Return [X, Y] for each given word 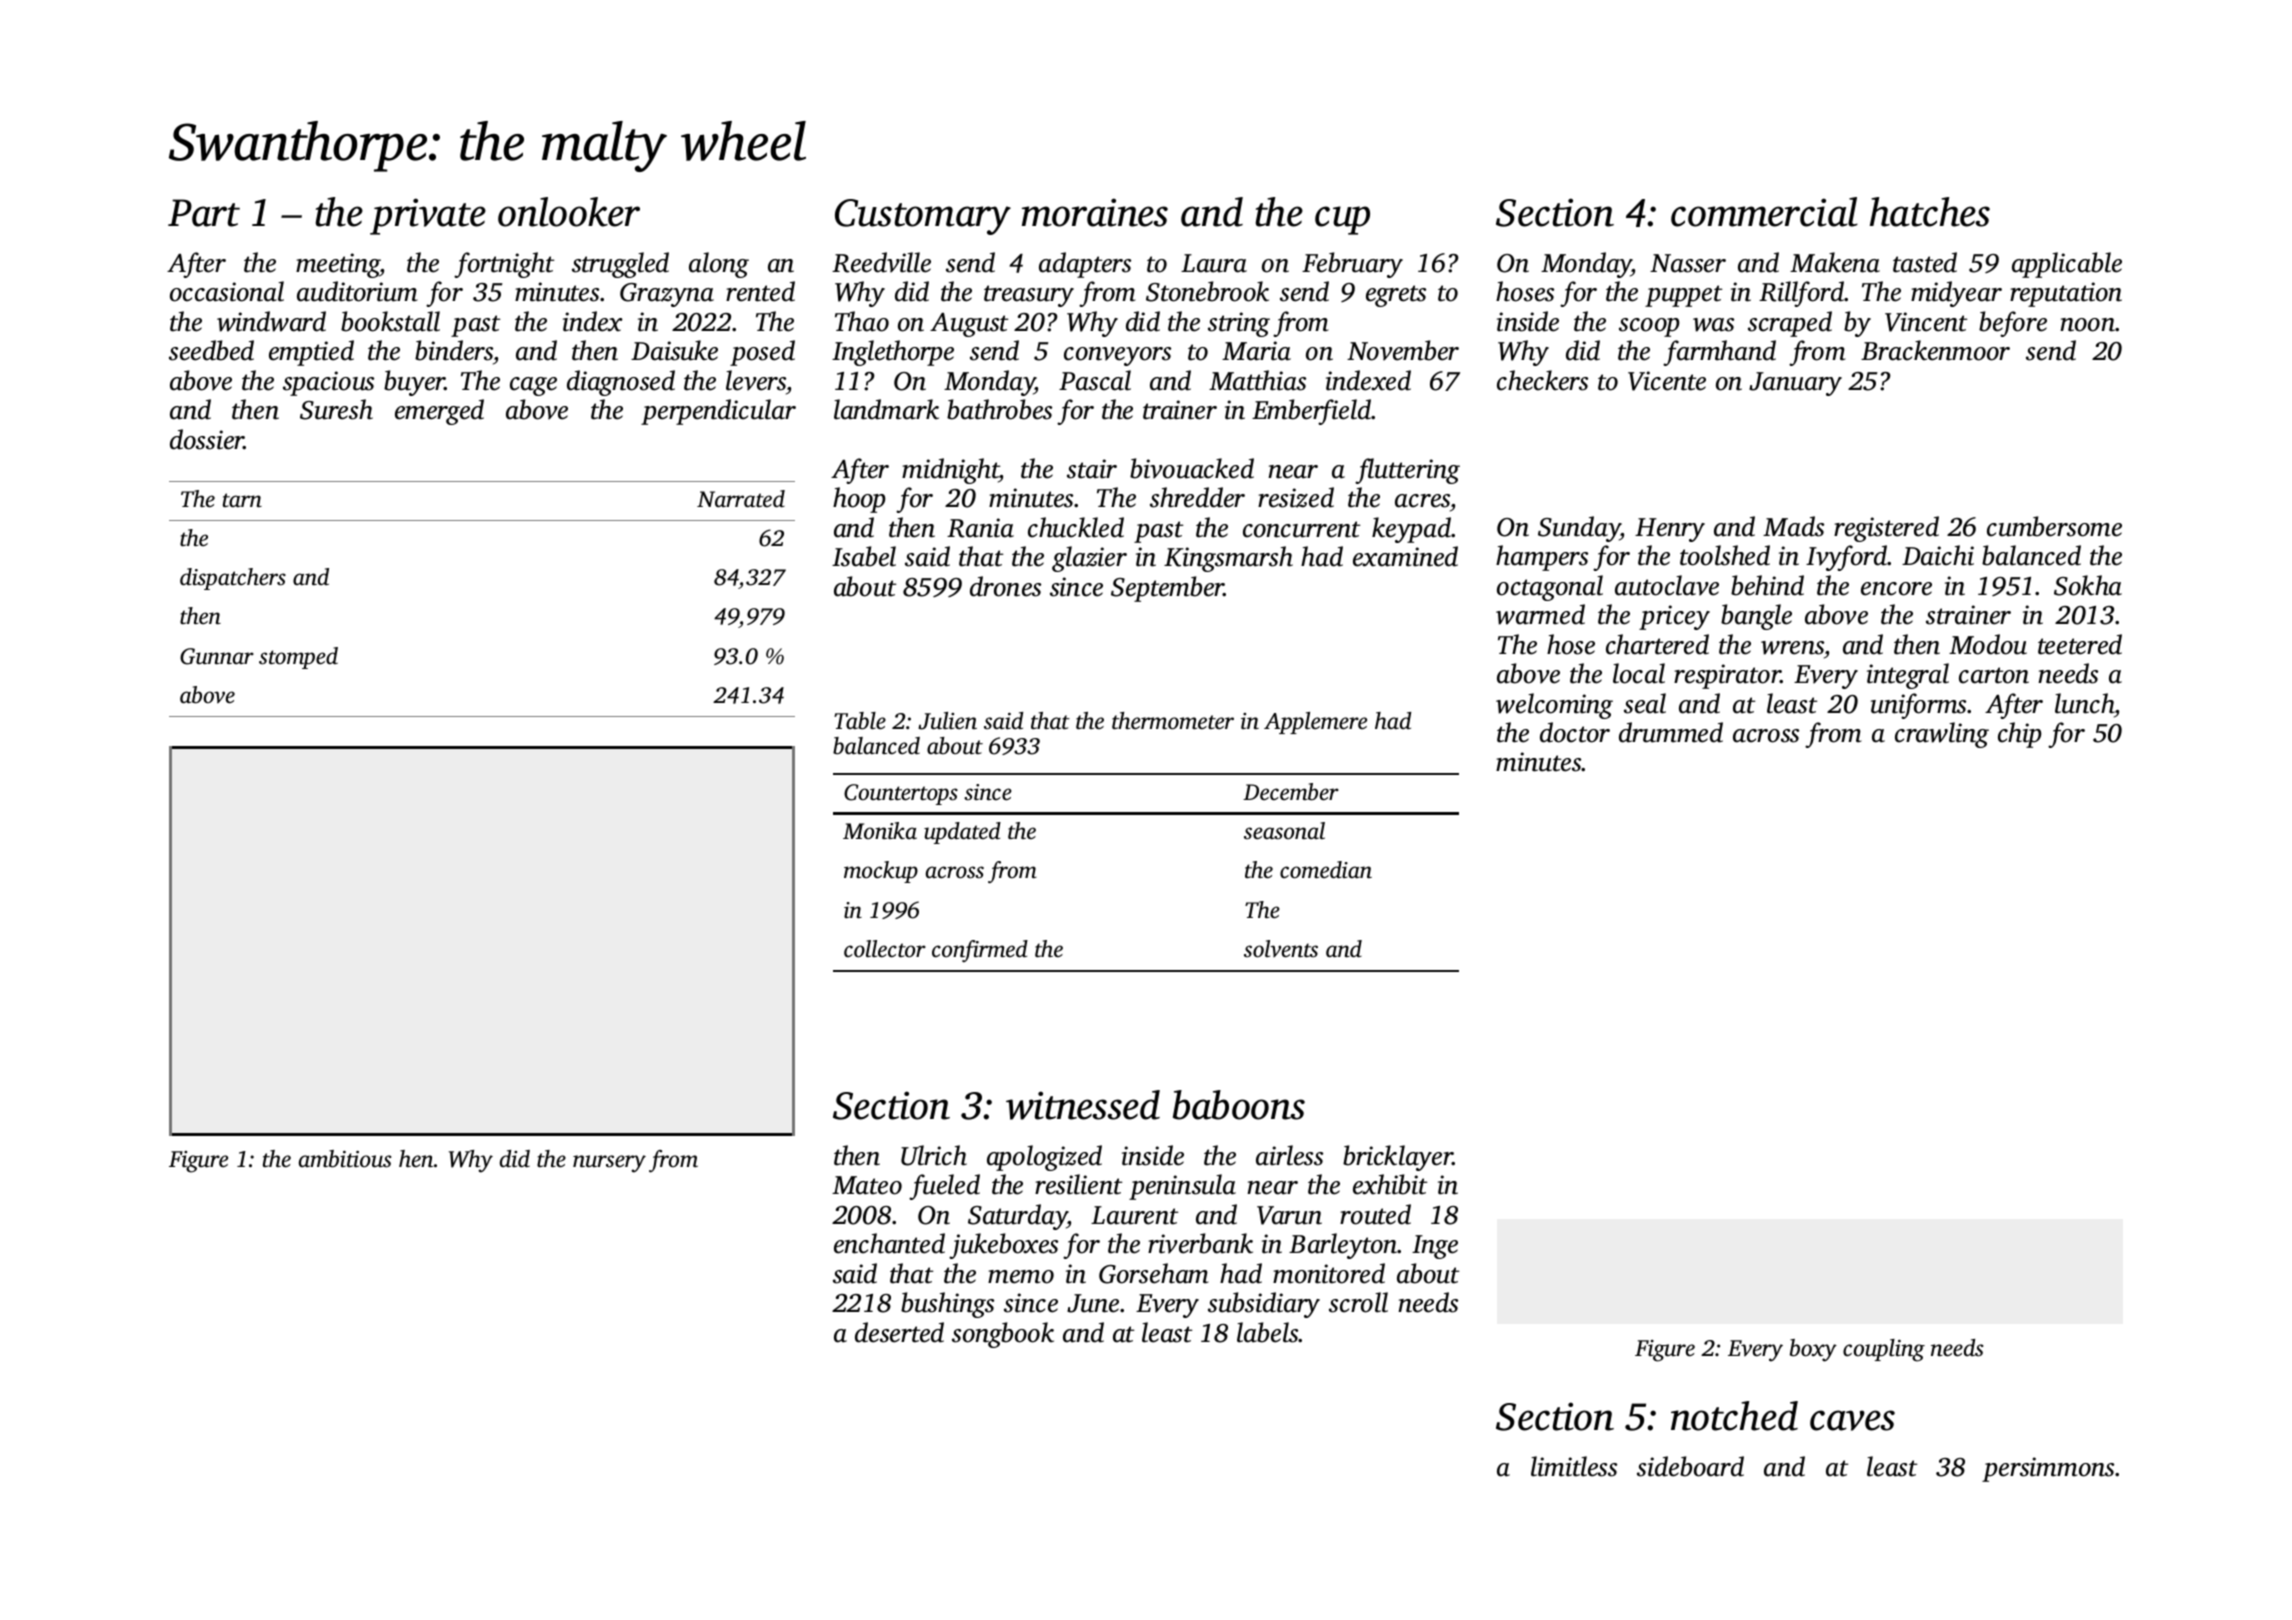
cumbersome [2054, 526]
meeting [338, 265]
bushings [947, 1305]
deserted [899, 1332]
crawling [1942, 735]
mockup [881, 872]
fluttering [1407, 471]
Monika [880, 830]
